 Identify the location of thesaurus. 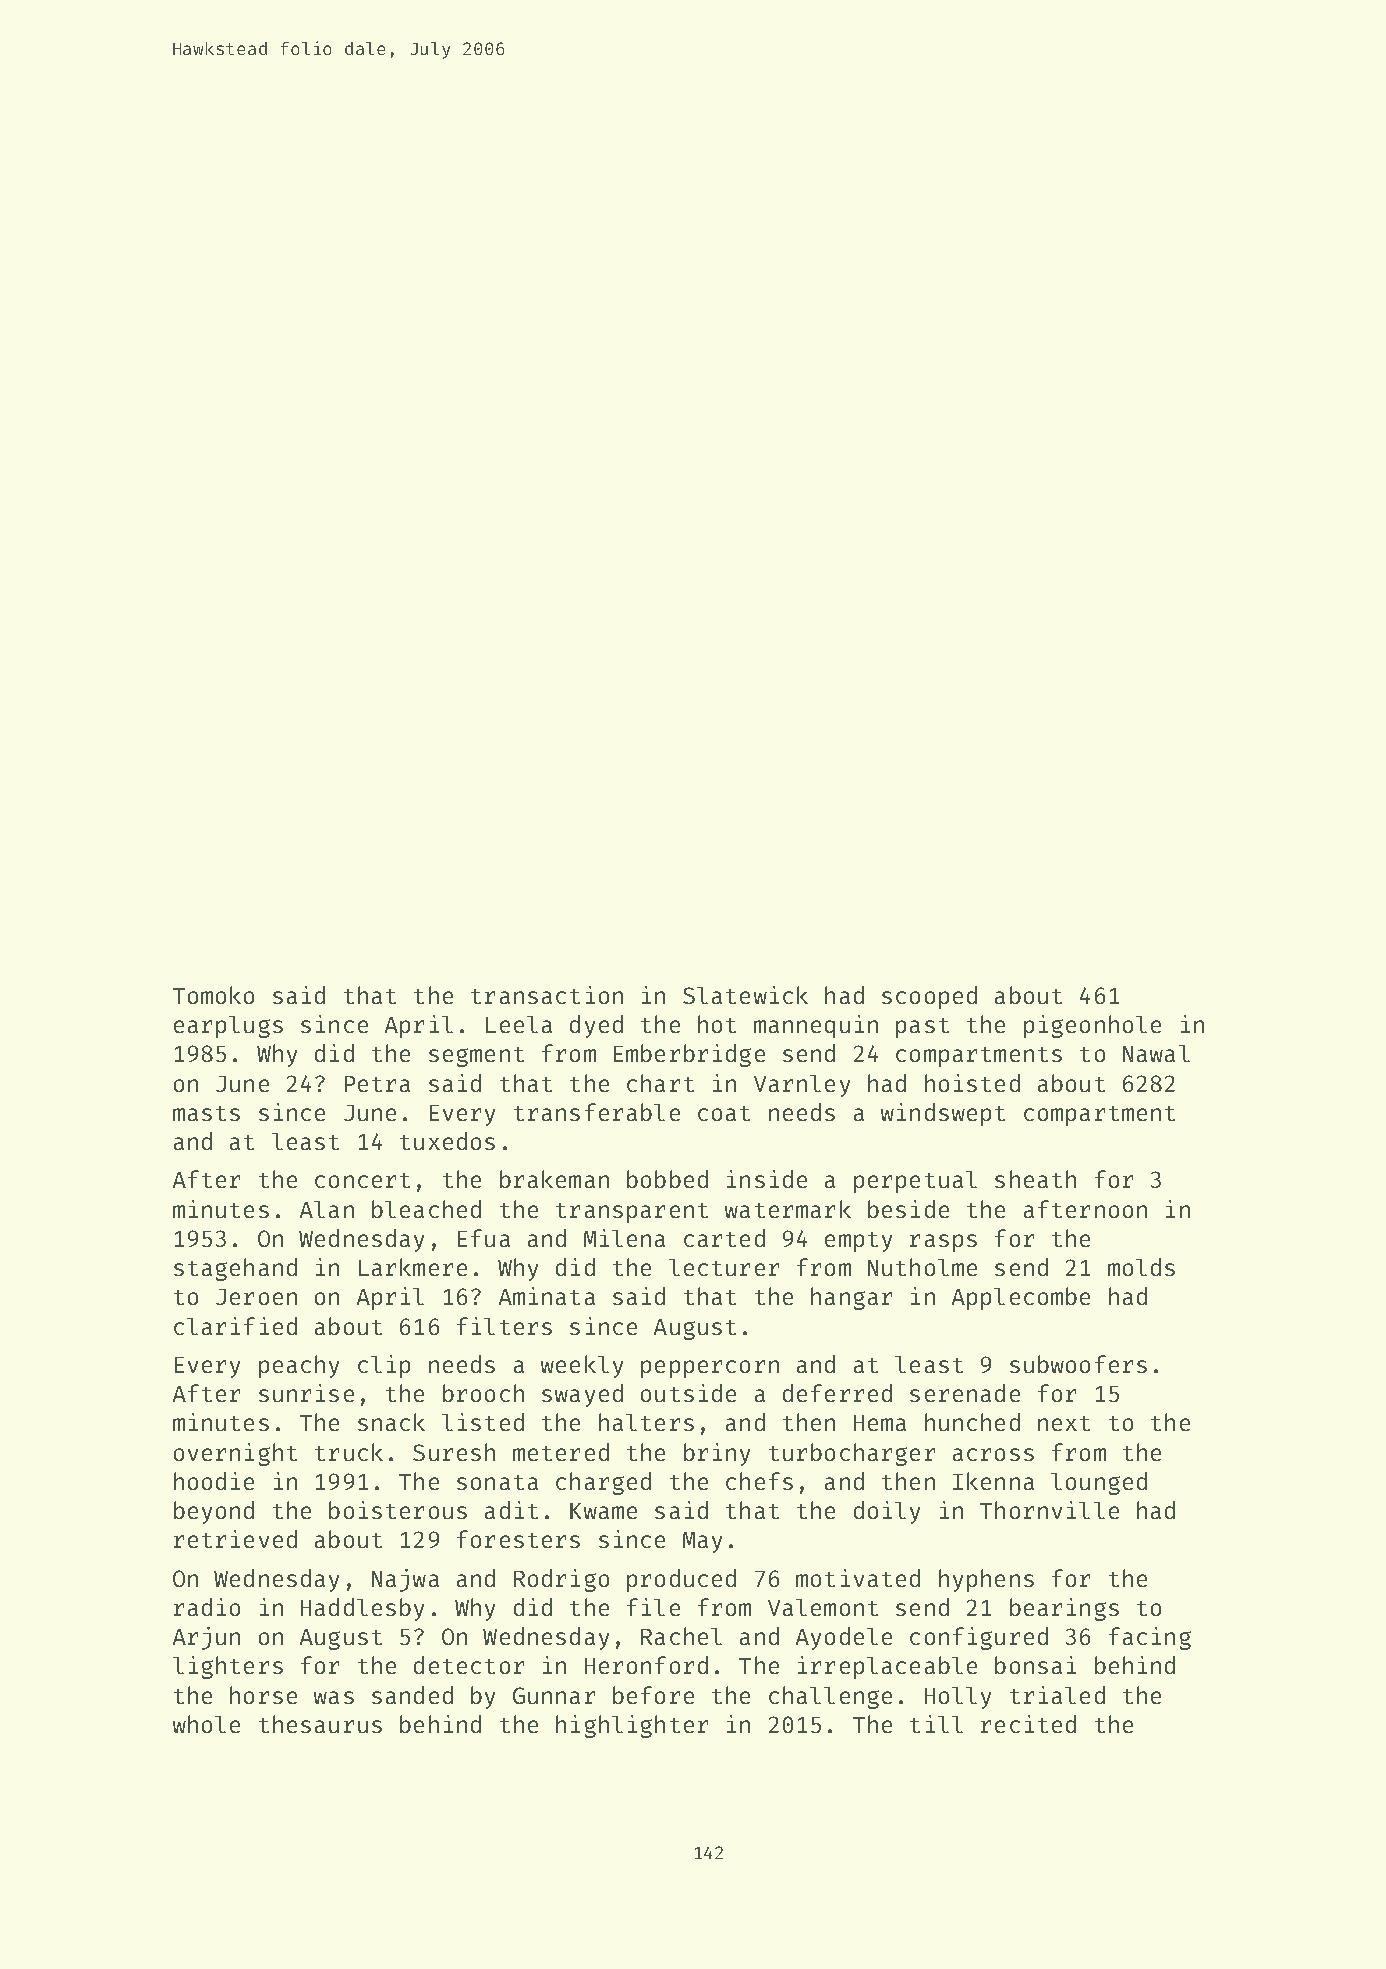
(320, 1724).
